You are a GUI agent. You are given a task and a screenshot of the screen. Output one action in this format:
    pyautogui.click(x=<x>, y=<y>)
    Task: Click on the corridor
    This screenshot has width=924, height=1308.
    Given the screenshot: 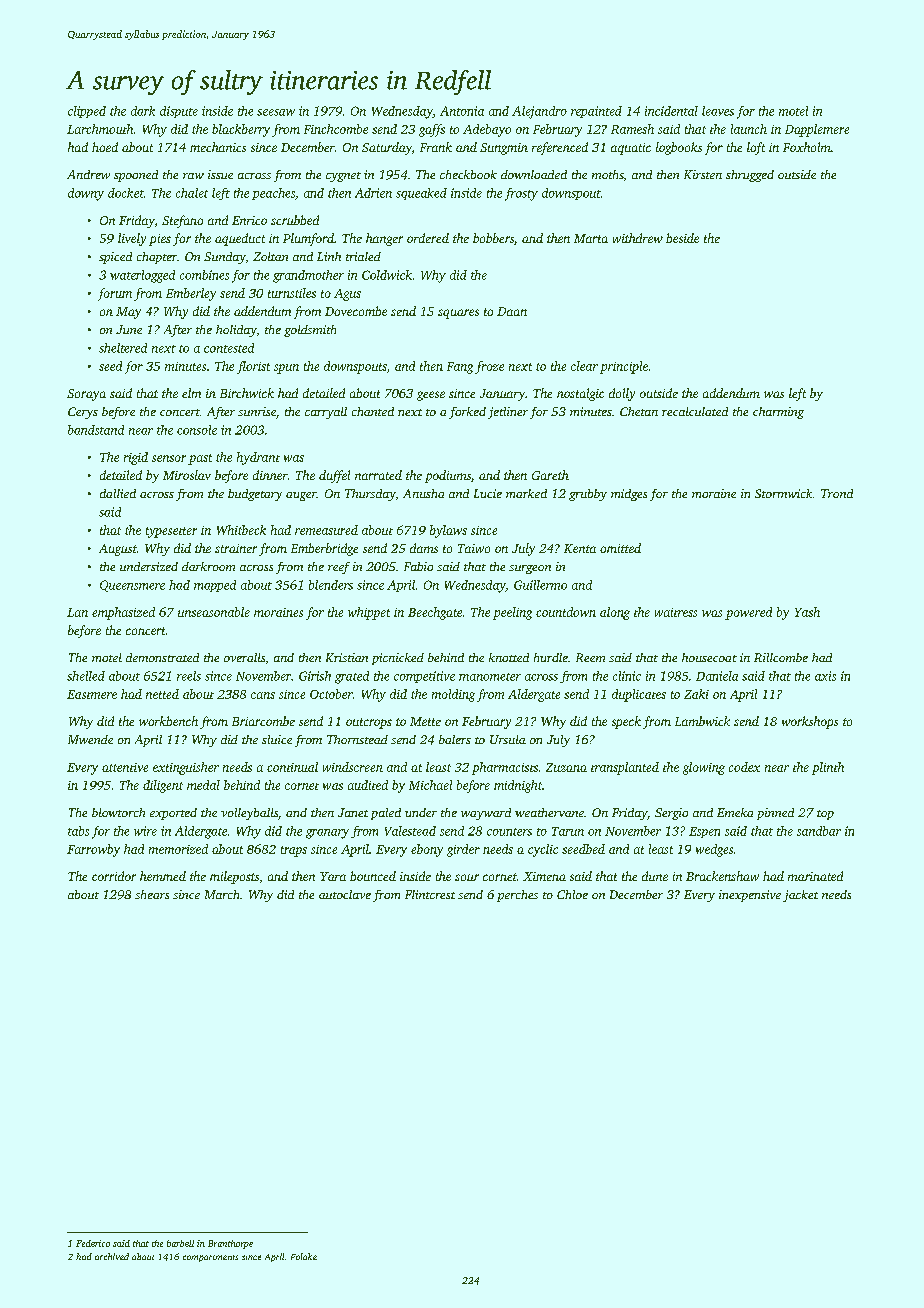 What is the action you would take?
    pyautogui.click(x=114, y=876)
